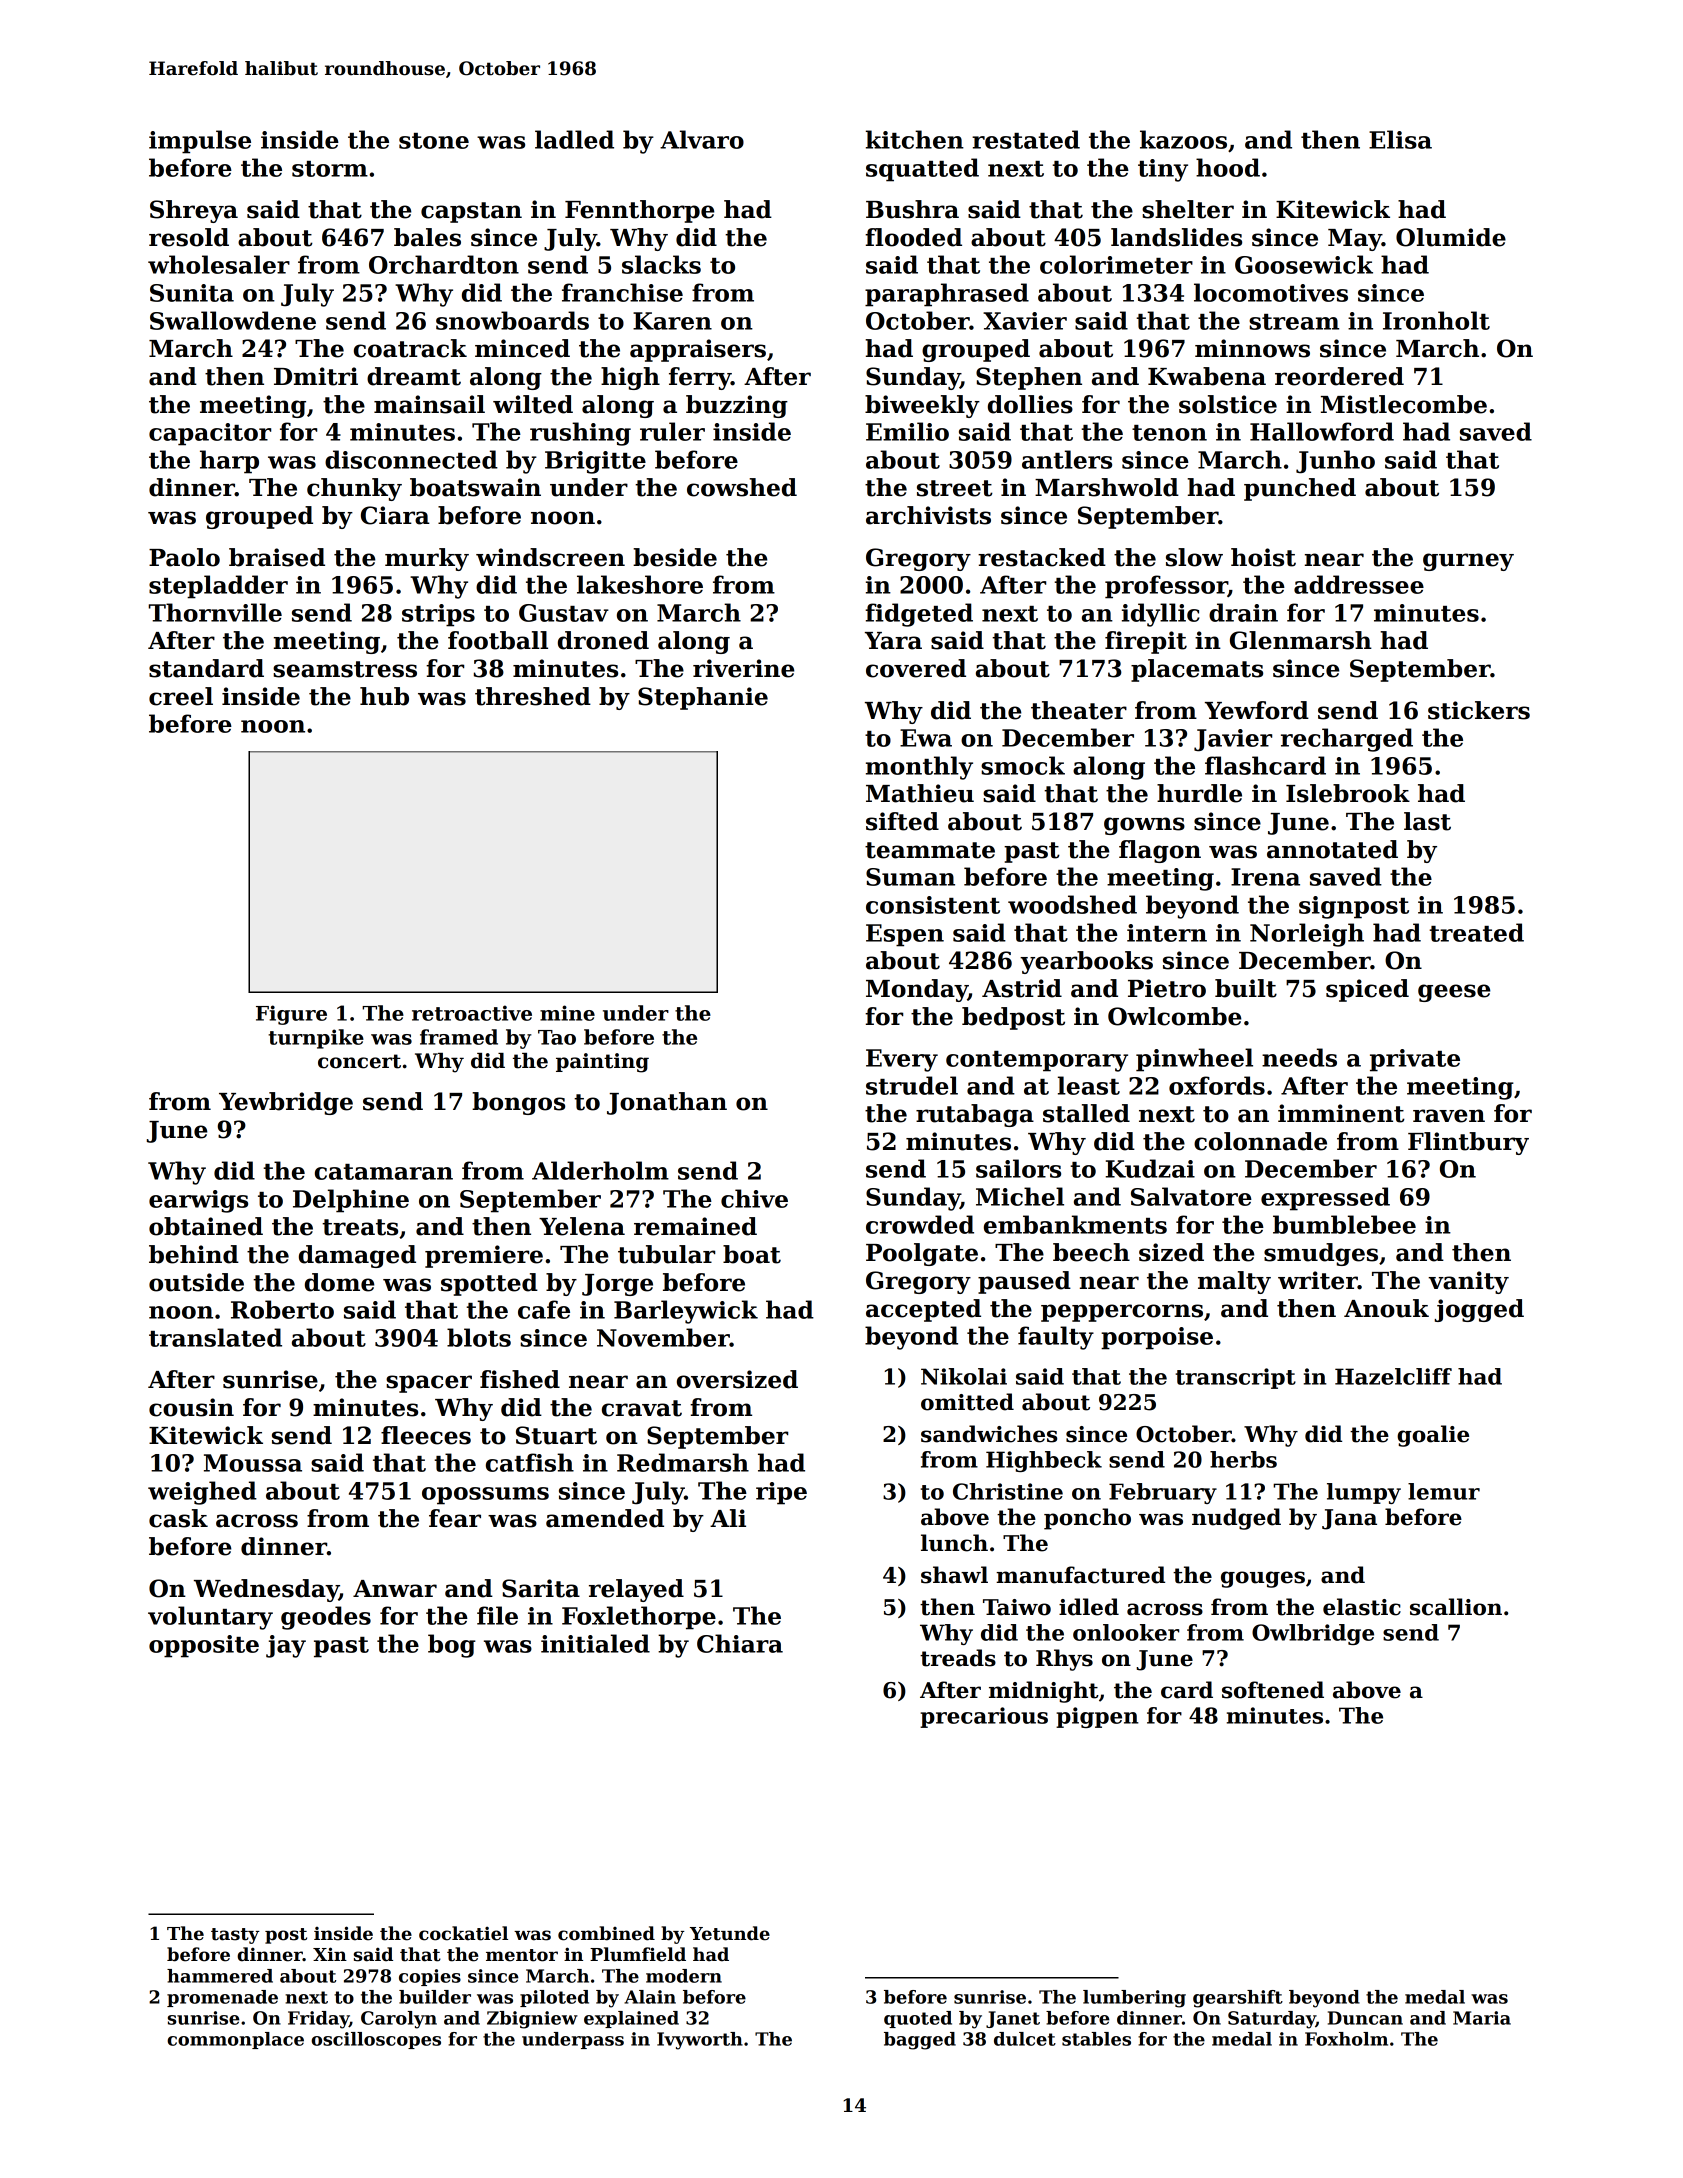  I want to click on ladled, so click(574, 139).
